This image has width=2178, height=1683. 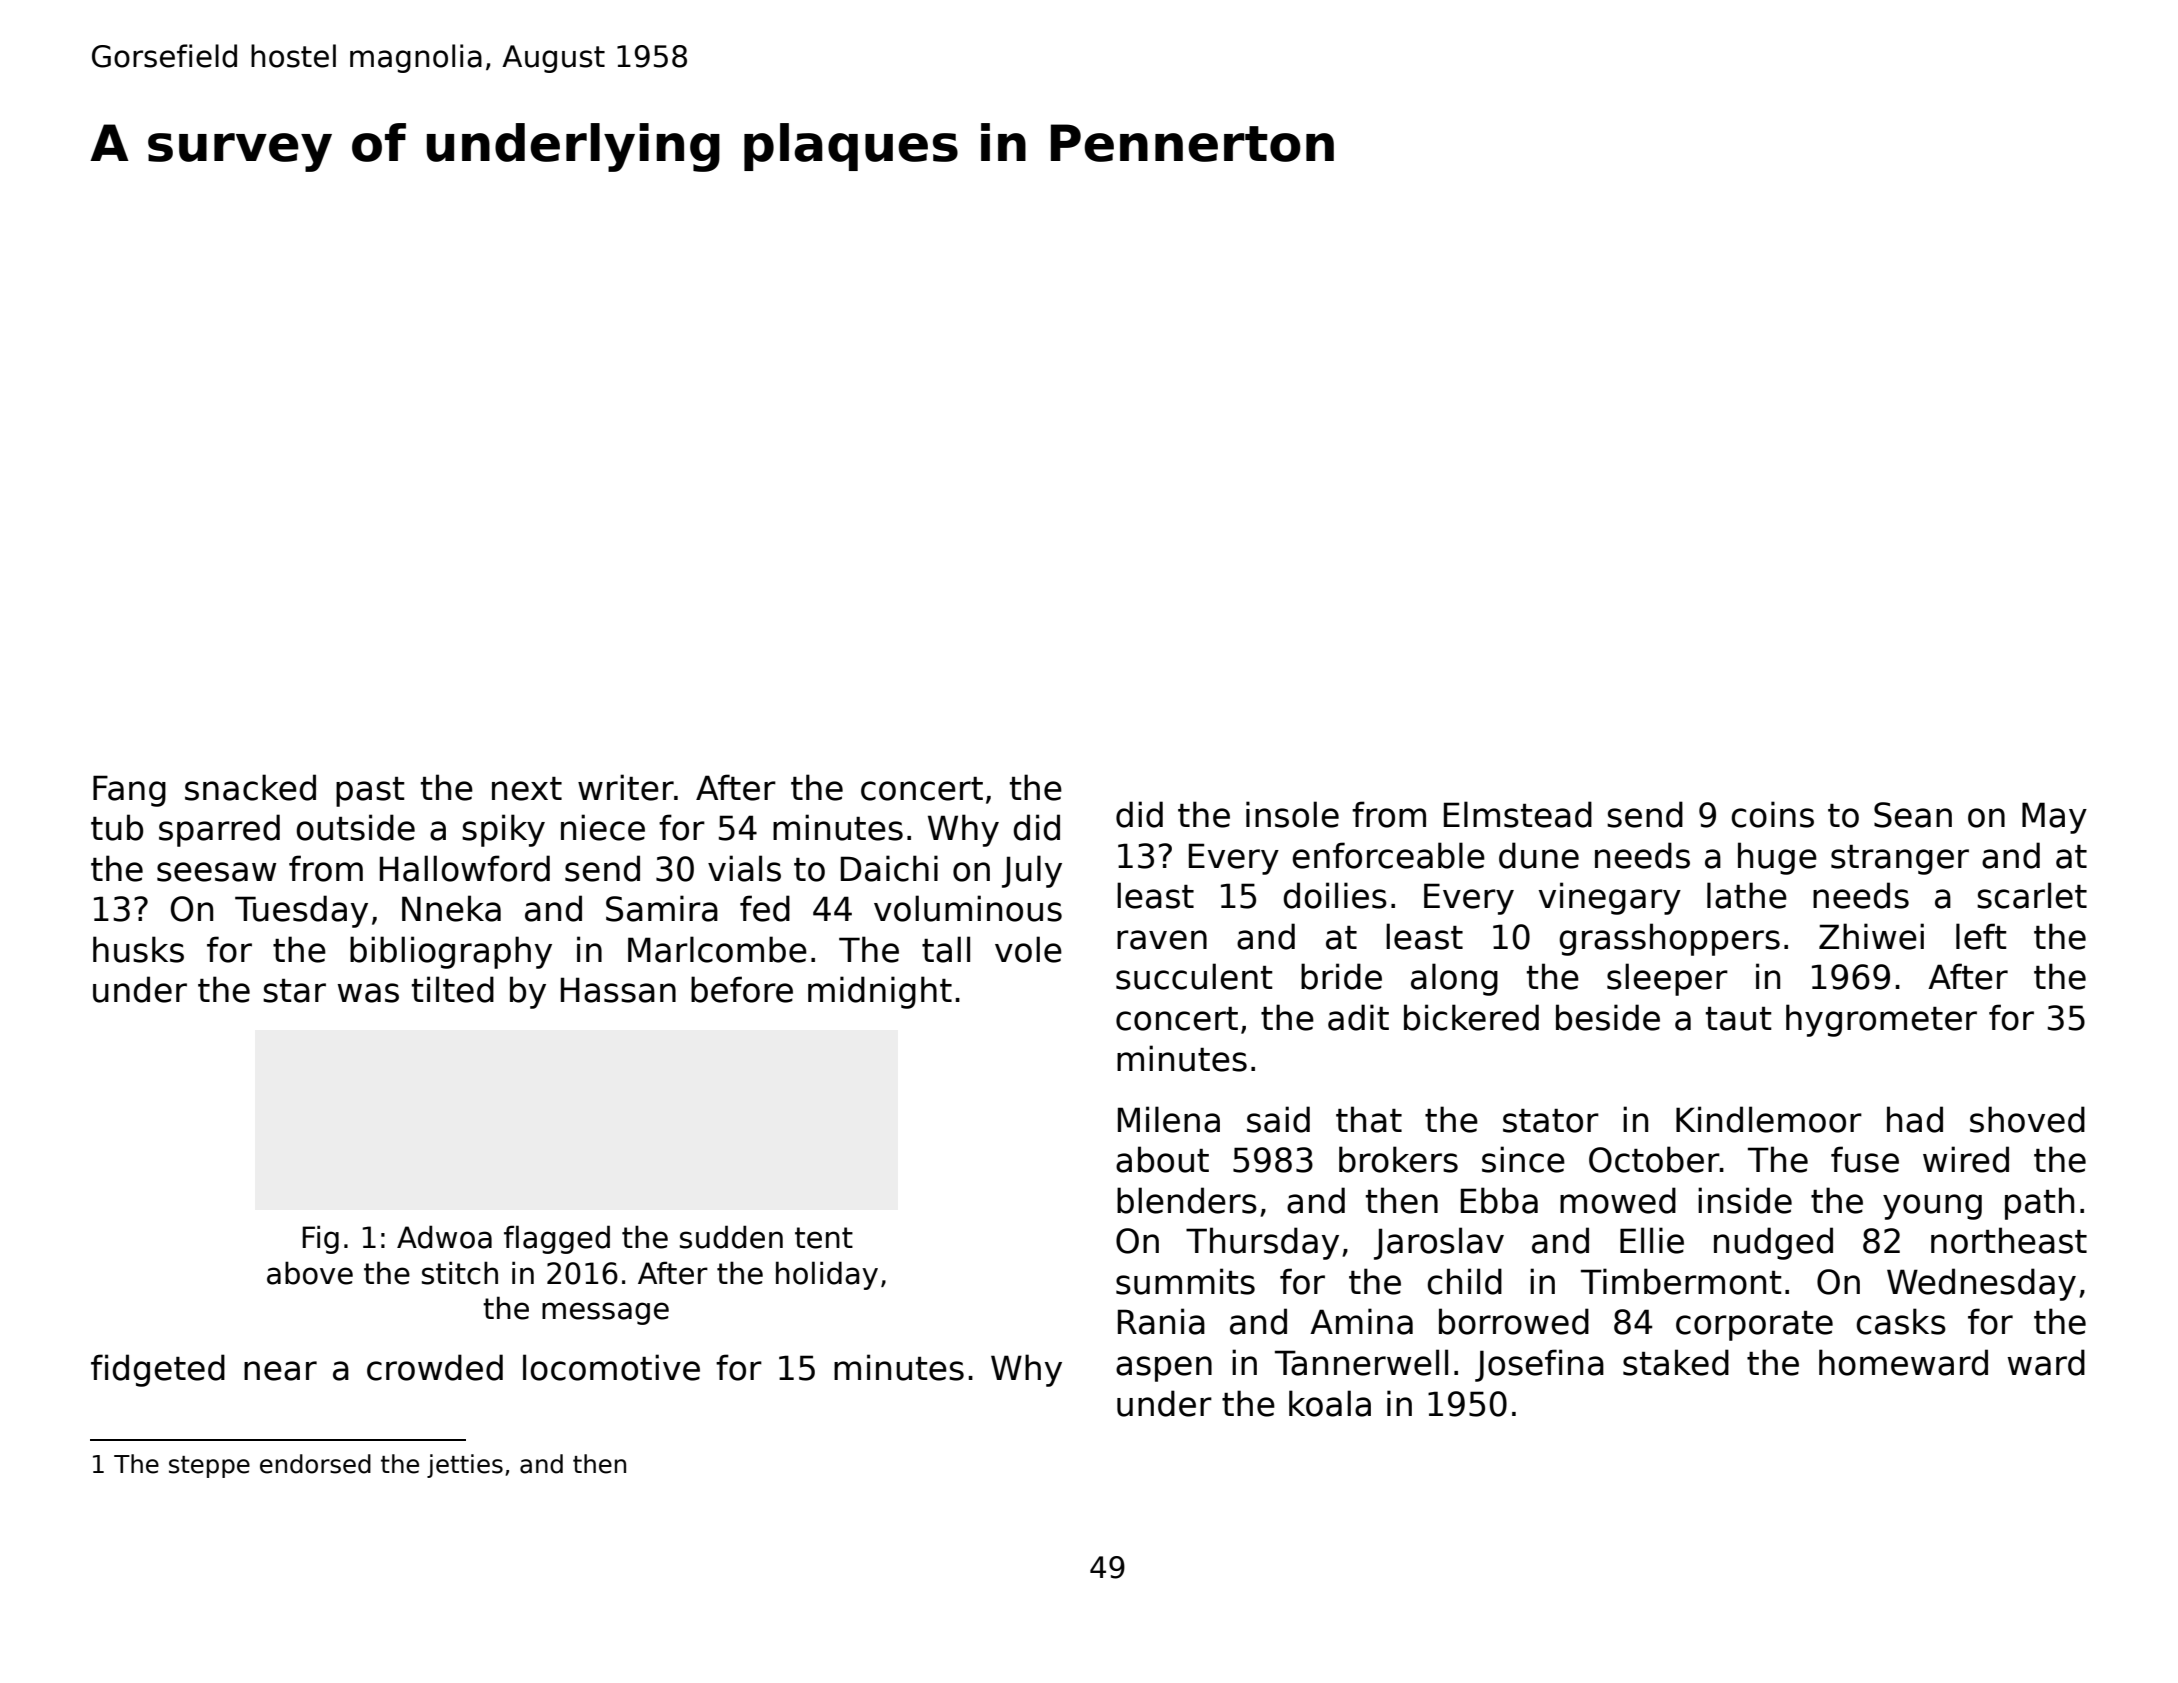 I want to click on Fang, so click(x=129, y=791).
